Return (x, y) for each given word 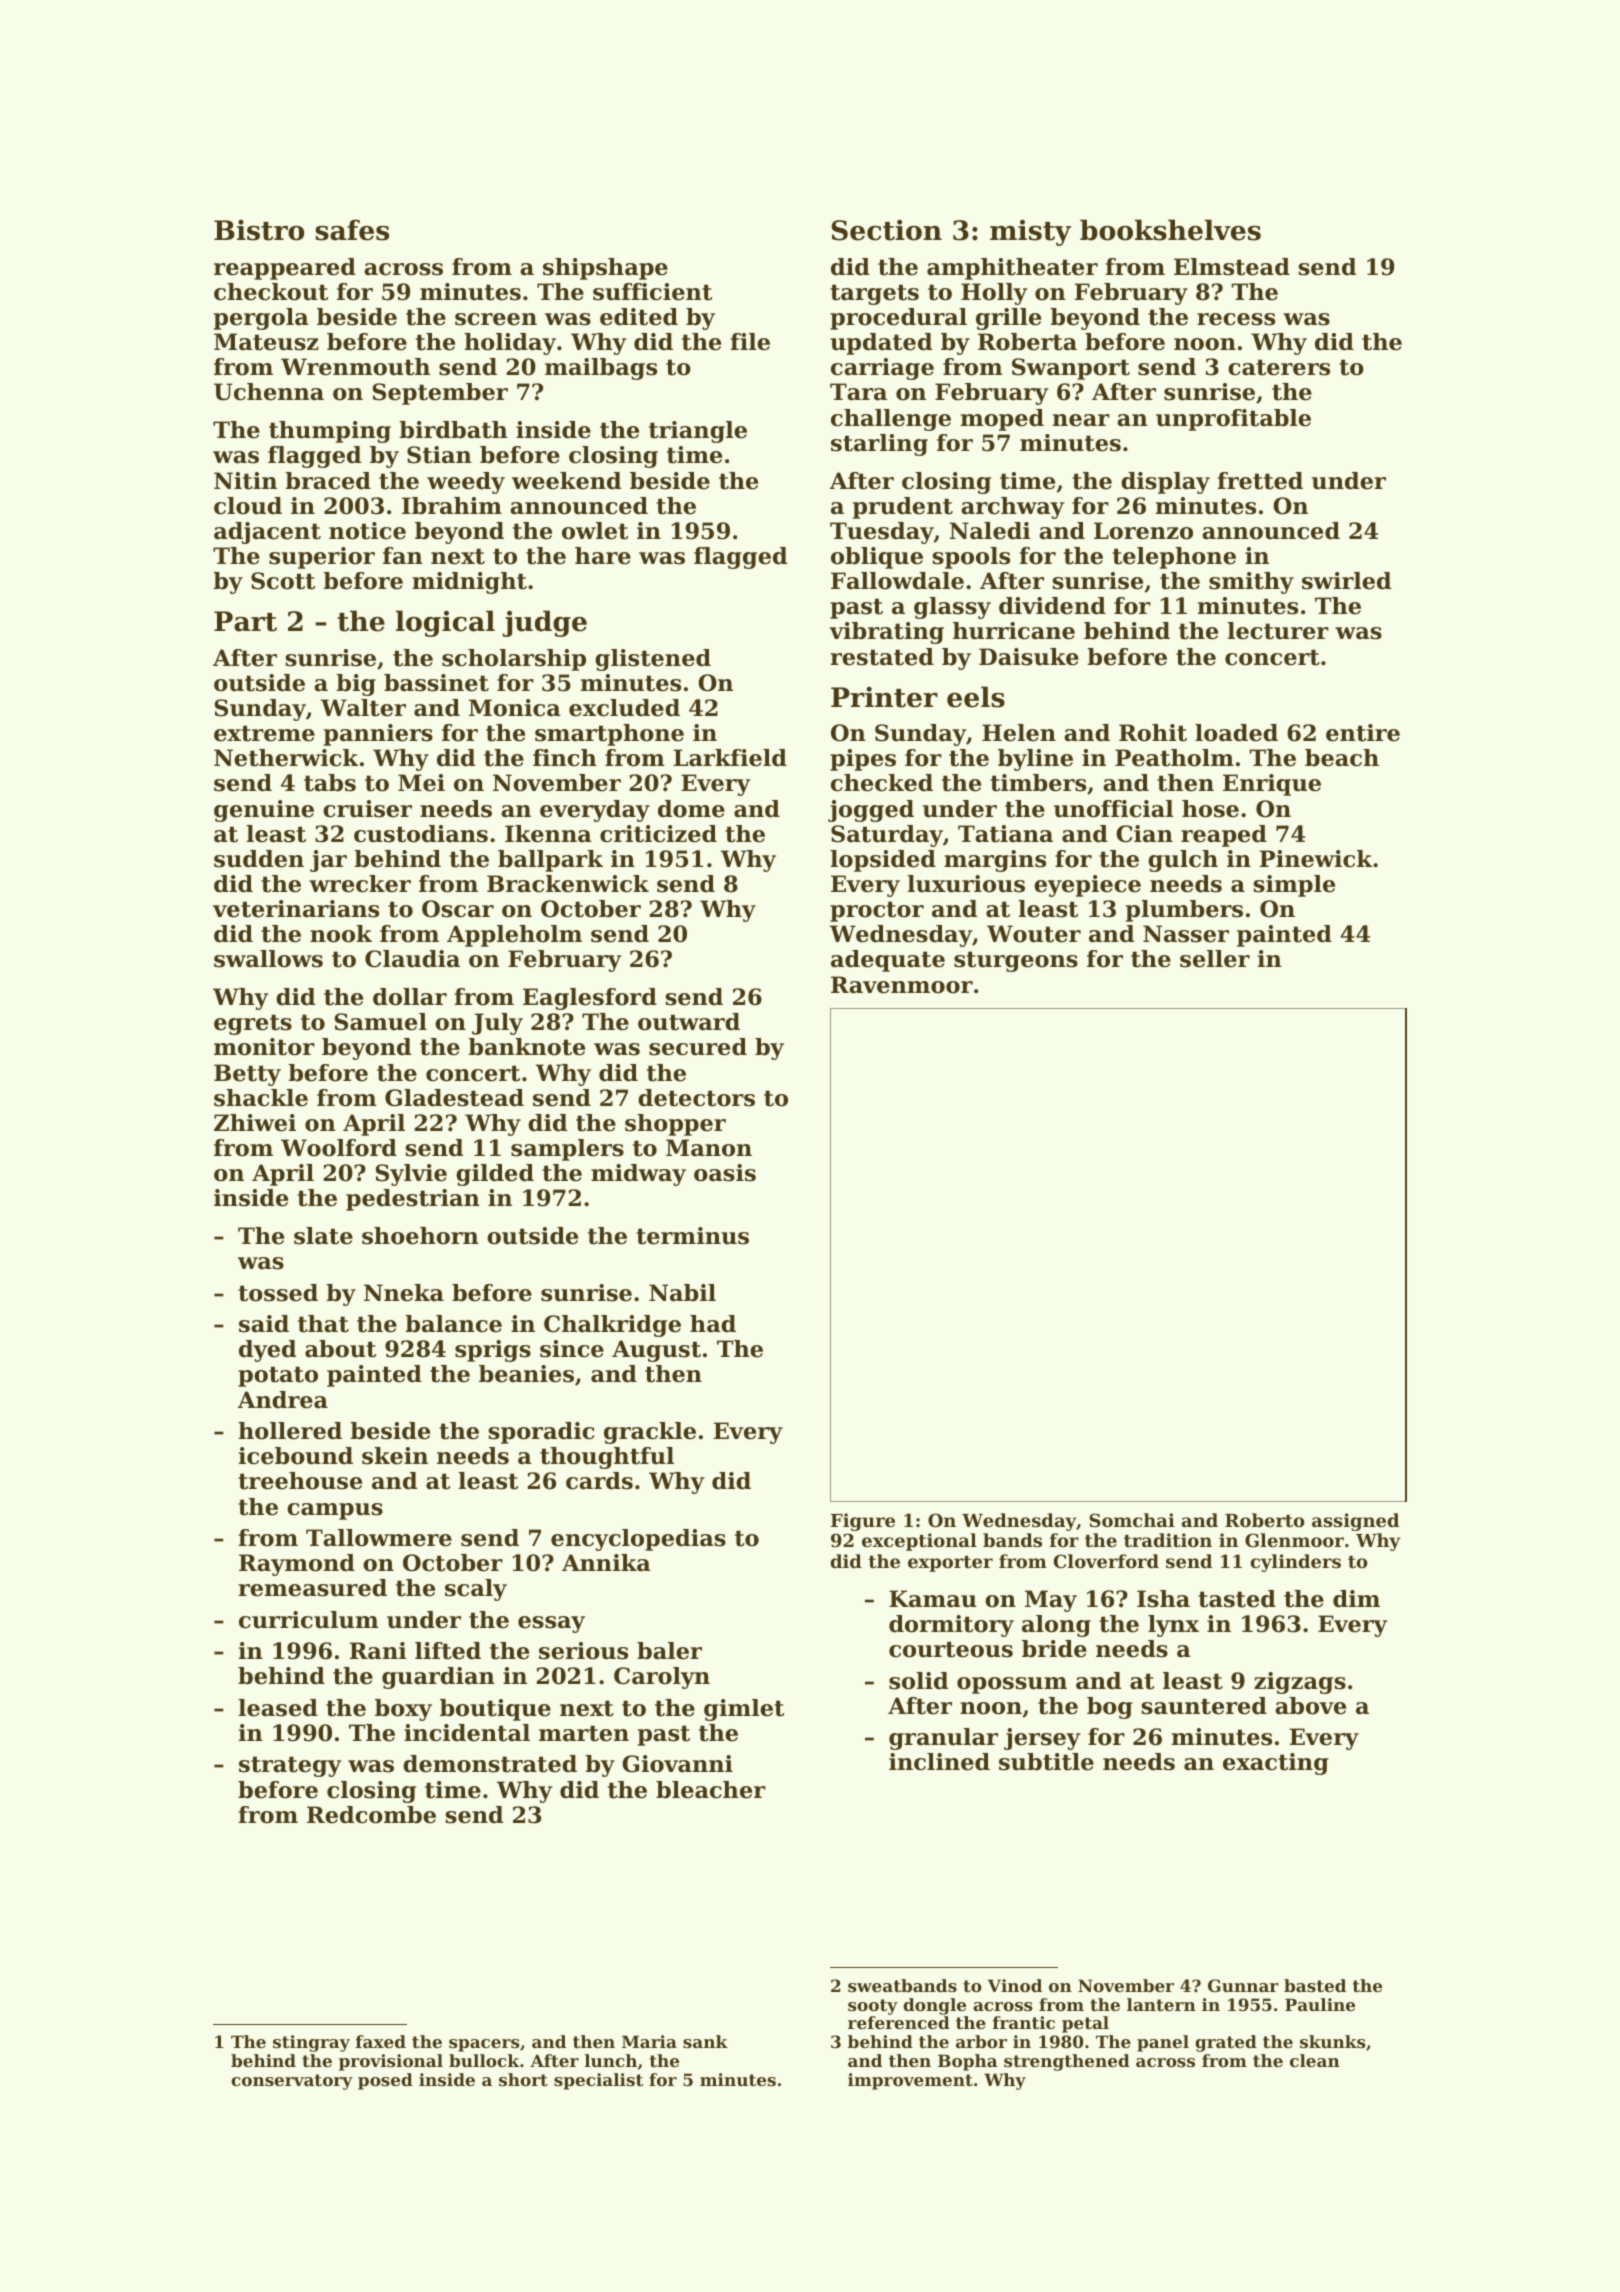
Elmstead (1232, 267)
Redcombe (371, 1815)
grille (1008, 319)
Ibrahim (452, 506)
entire (1363, 733)
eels (976, 697)
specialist (598, 2081)
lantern (1161, 2004)
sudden (259, 859)
